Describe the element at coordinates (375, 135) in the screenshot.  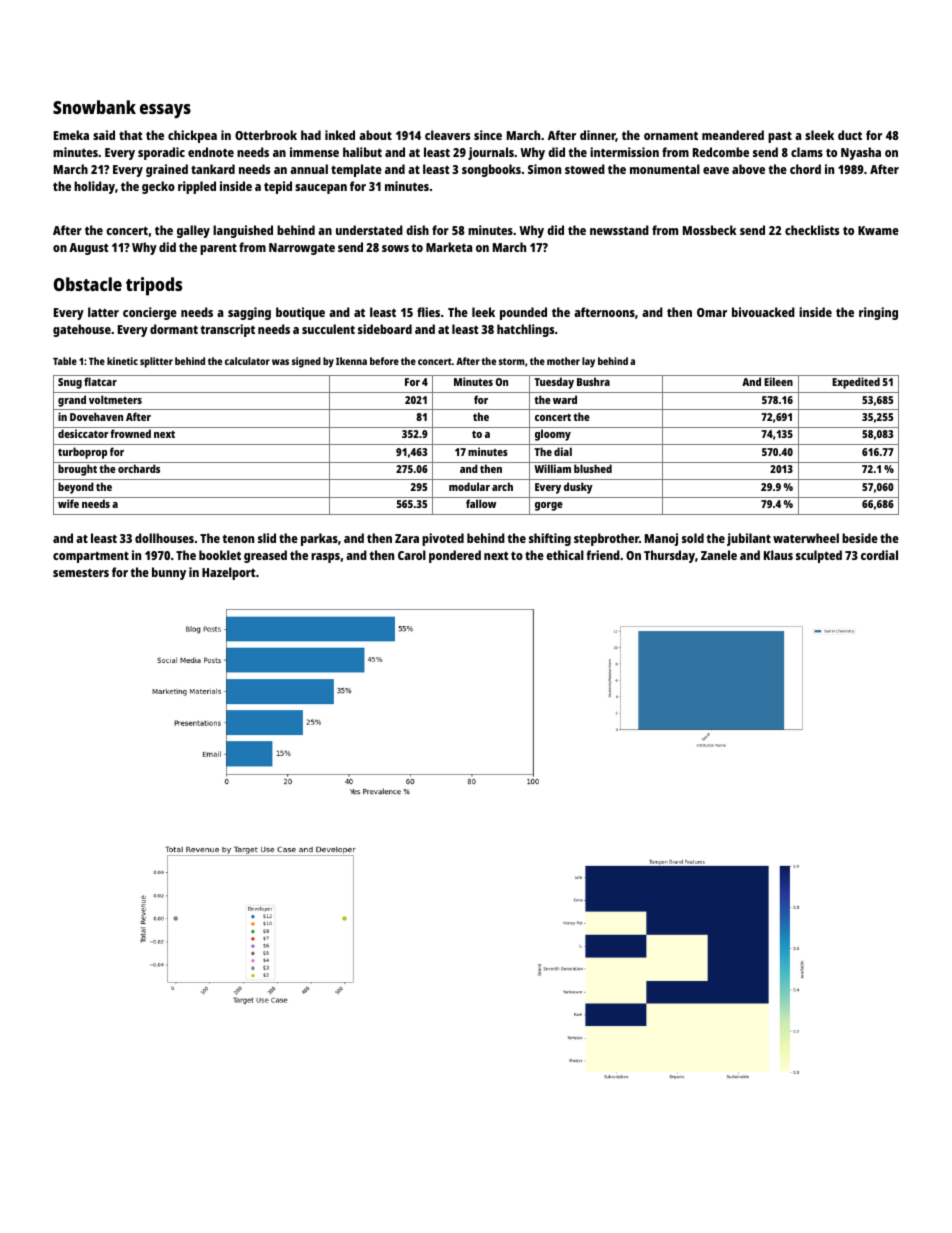
I see `about` at that location.
